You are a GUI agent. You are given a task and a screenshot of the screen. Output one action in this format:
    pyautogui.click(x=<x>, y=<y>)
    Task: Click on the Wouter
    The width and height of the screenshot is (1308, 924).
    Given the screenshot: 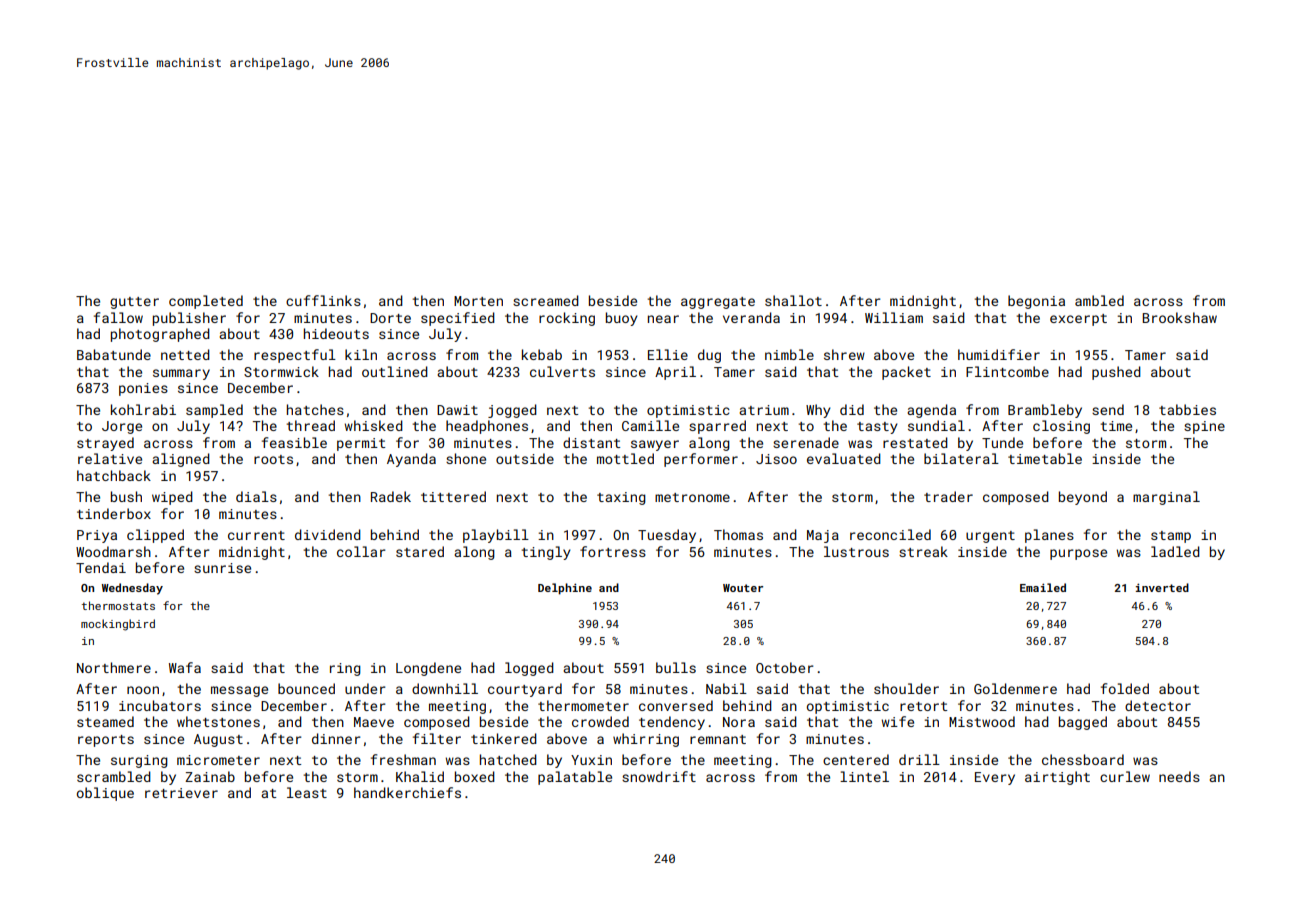 What is the action you would take?
    pyautogui.click(x=743, y=588)
